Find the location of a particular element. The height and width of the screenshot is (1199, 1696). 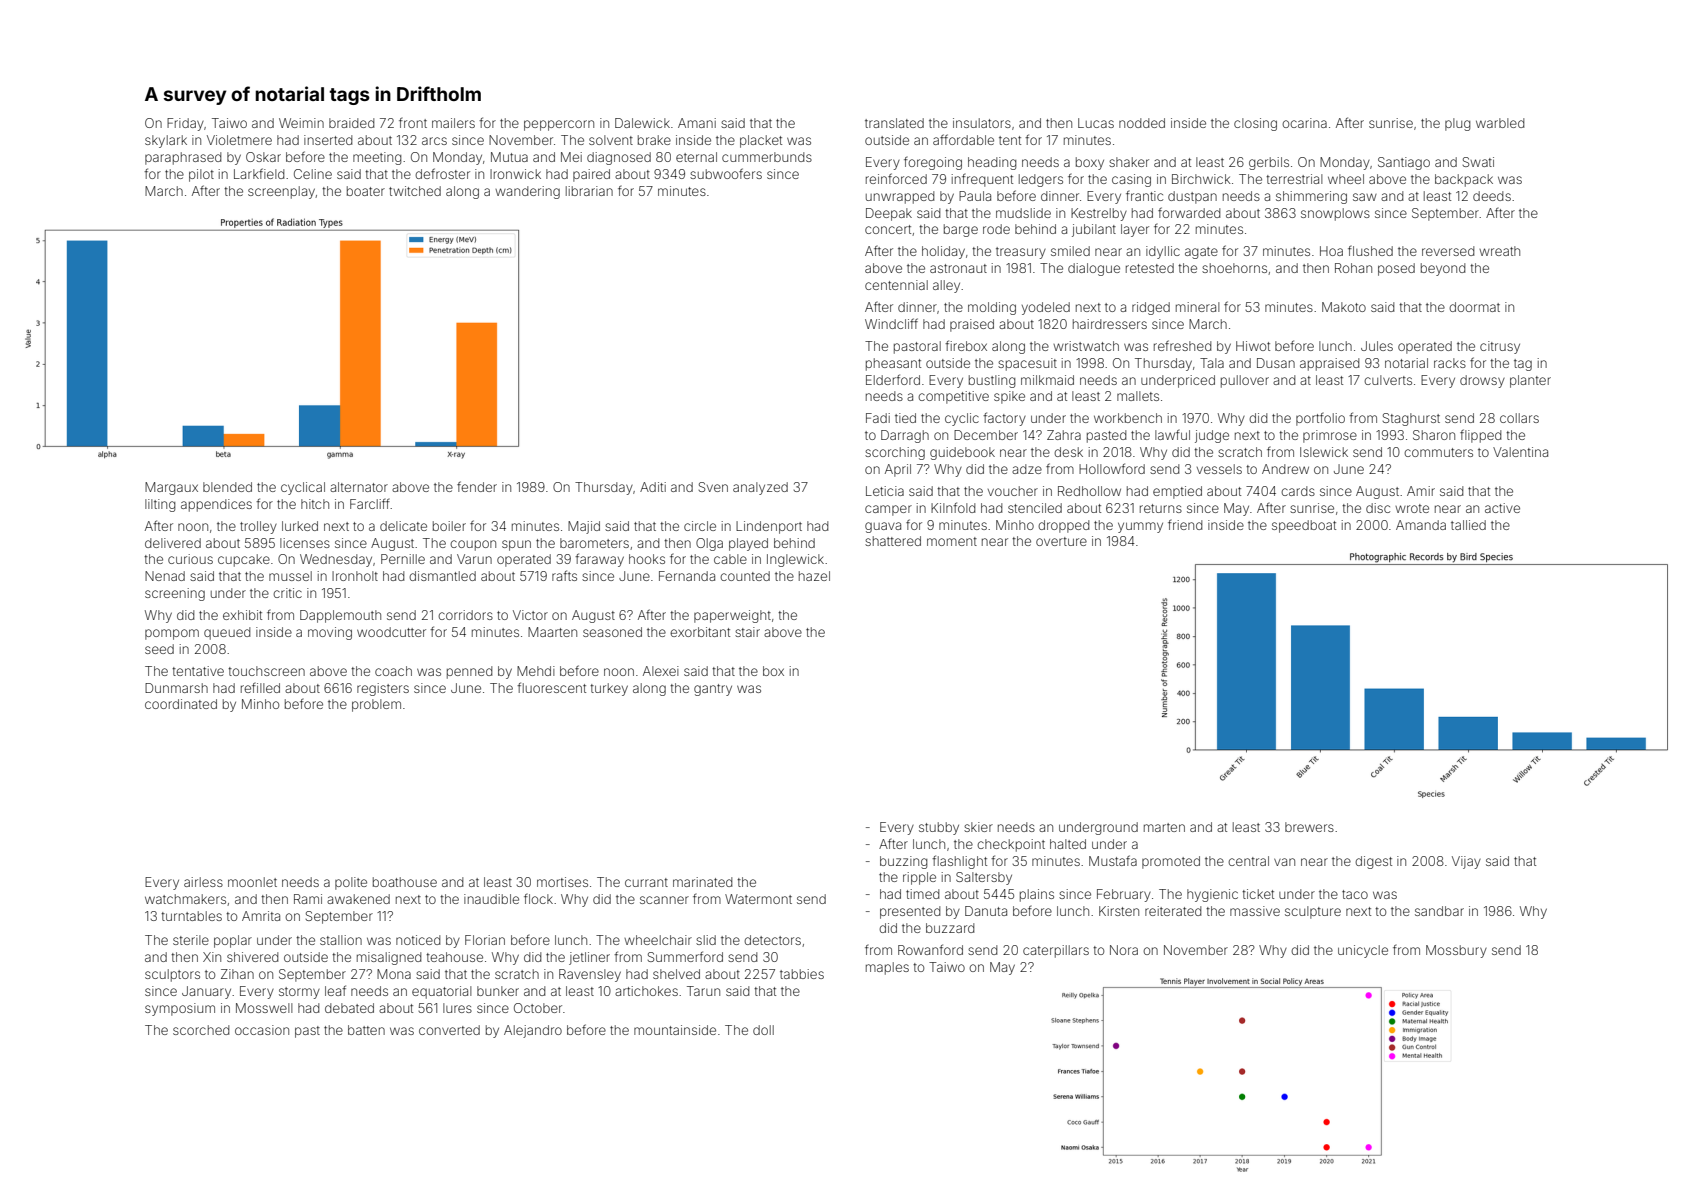

warbled is located at coordinates (1500, 123).
